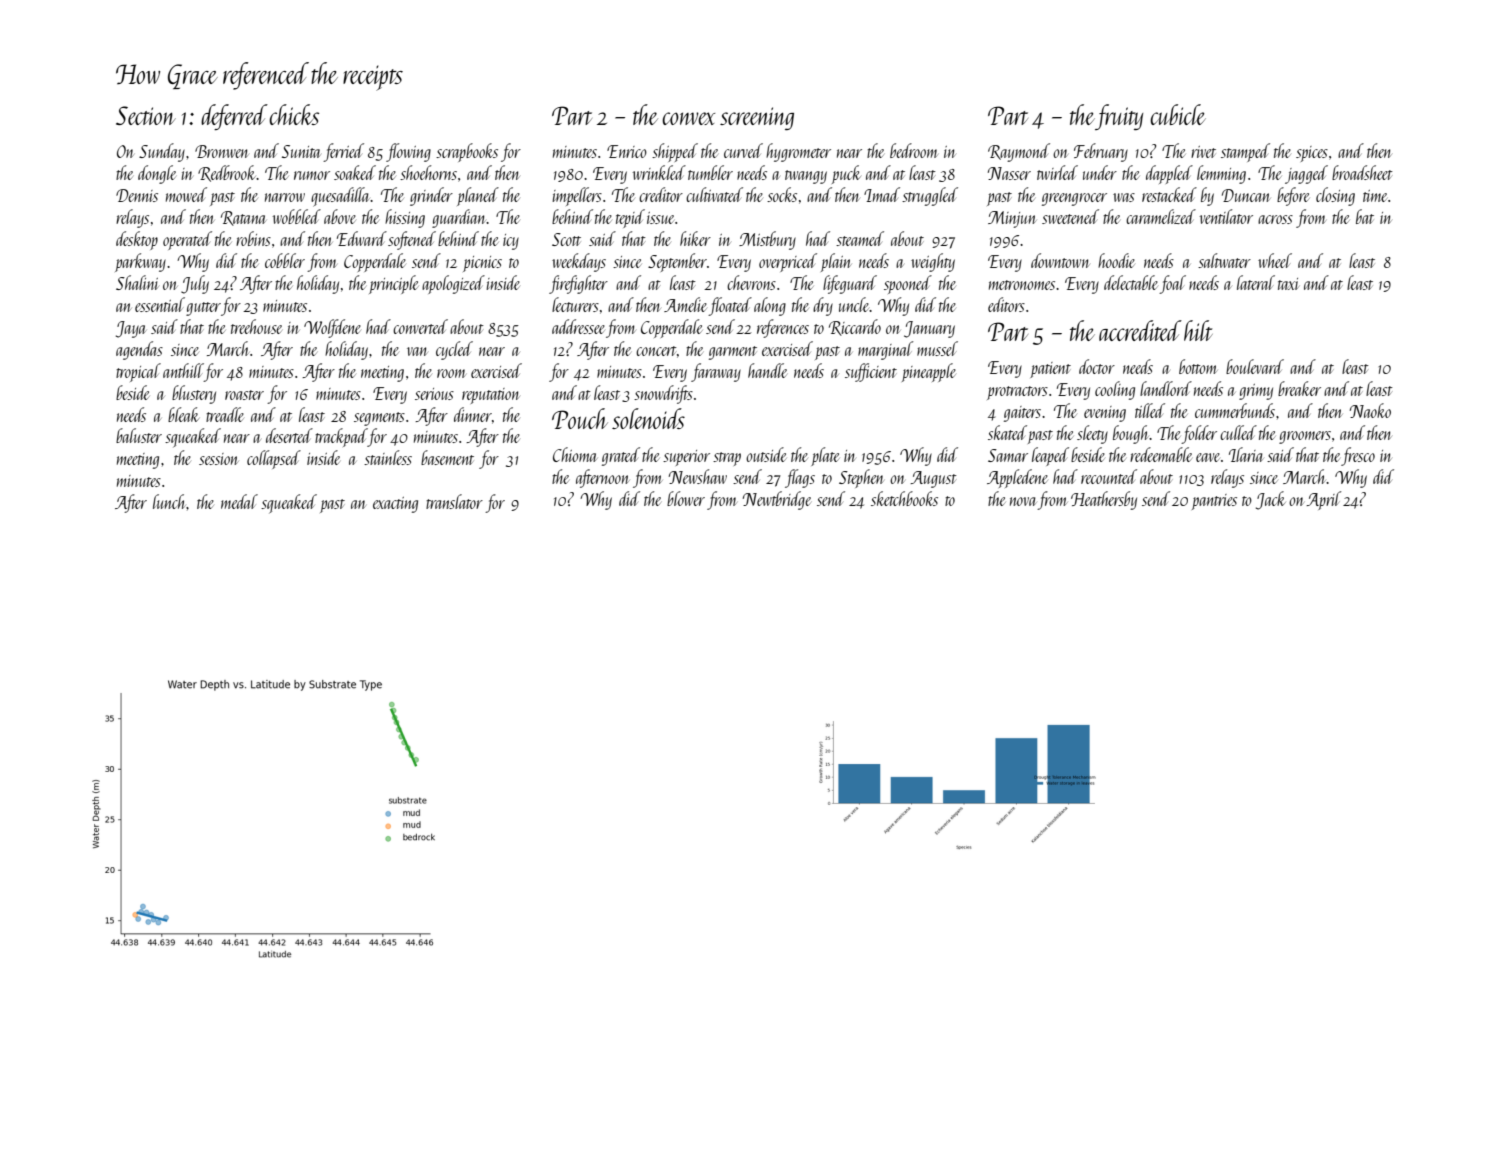 The image size is (1508, 1165). I want to click on Pouch, so click(580, 418).
